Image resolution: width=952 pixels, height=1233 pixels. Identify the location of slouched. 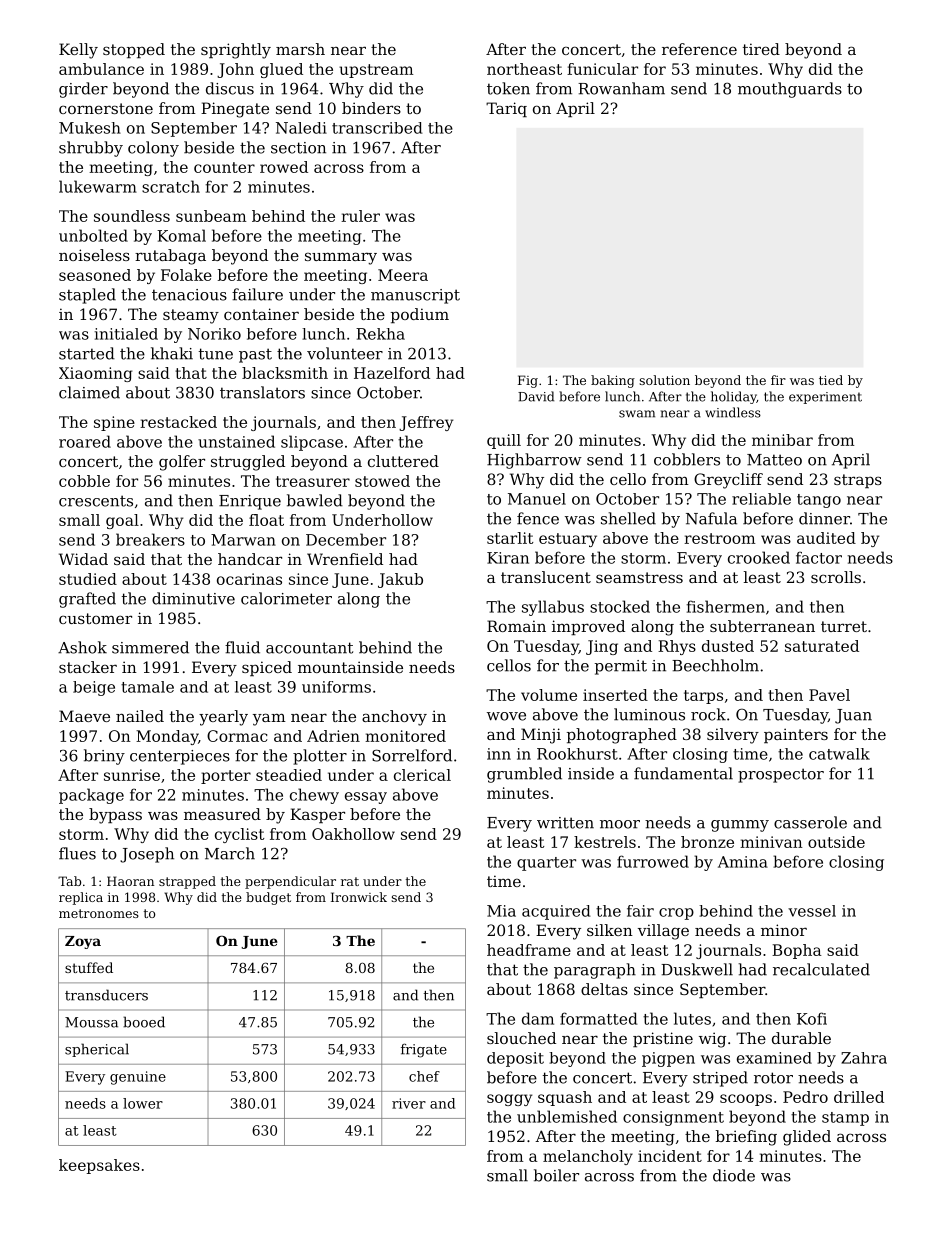
(521, 1038).
